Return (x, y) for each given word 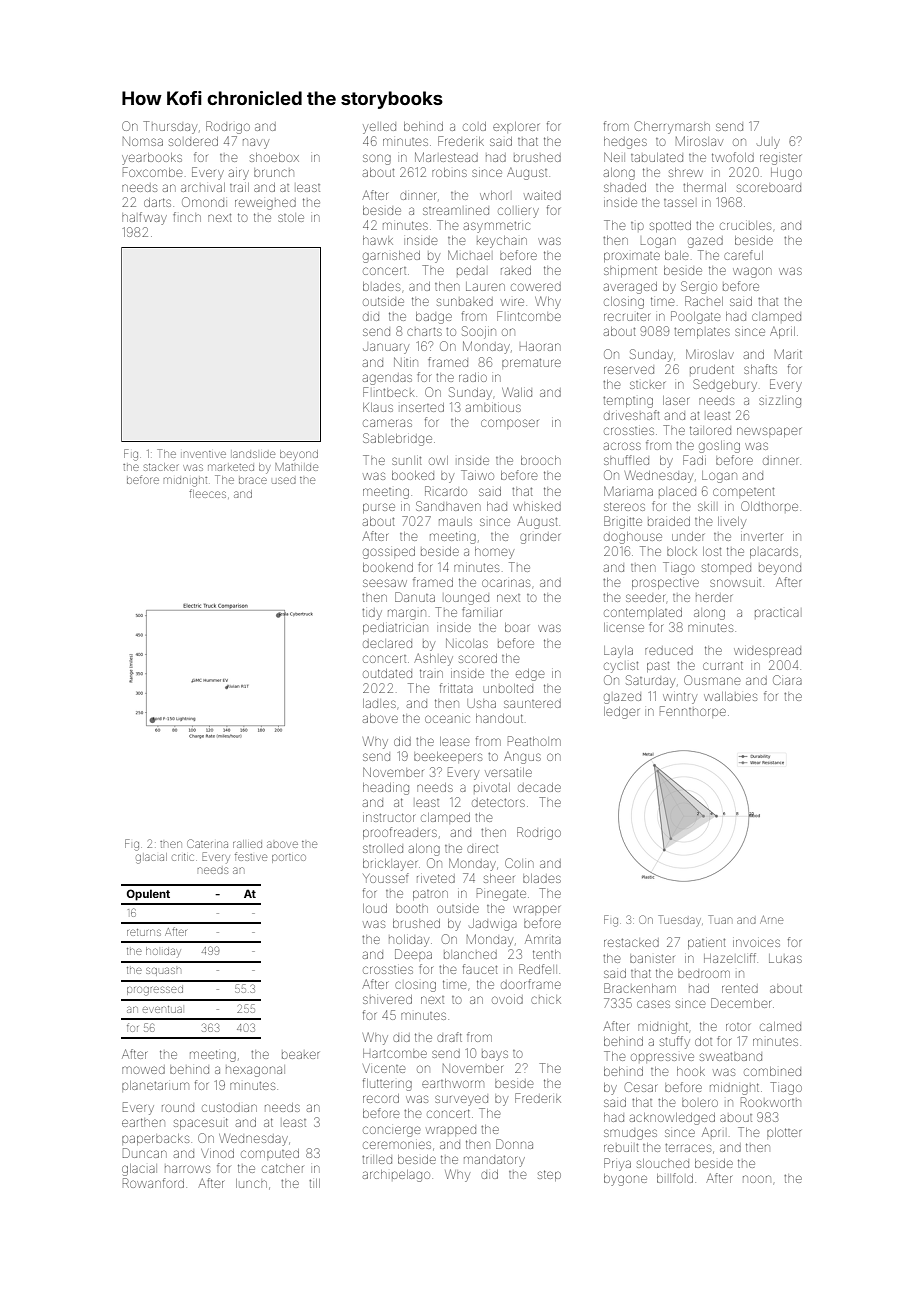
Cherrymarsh (672, 127)
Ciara (787, 680)
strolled (383, 849)
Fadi (694, 460)
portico (289, 858)
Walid (517, 392)
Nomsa (143, 141)
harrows (187, 1169)
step (549, 1175)
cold (474, 126)
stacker (161, 467)
